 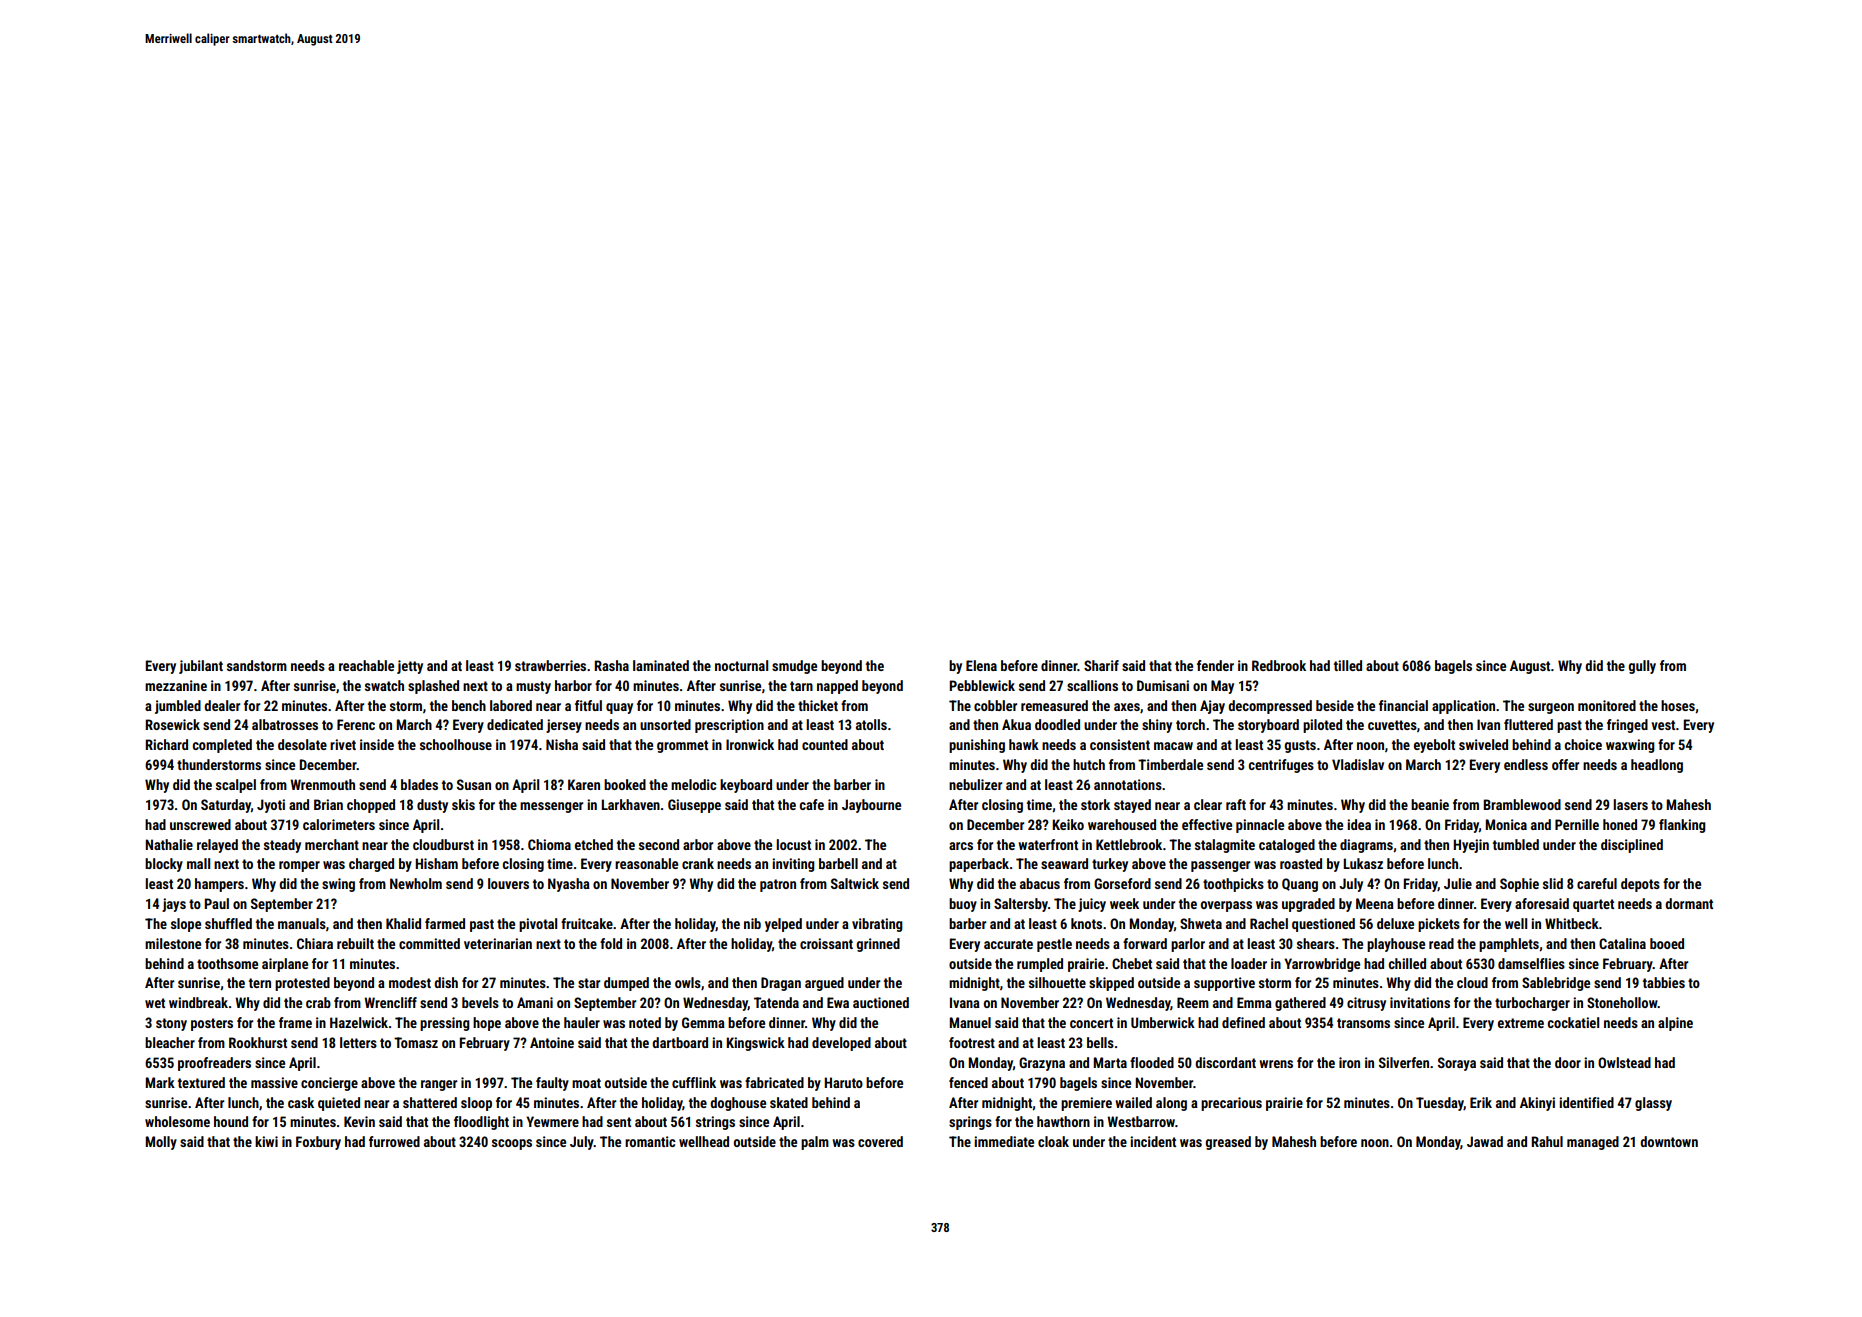 I want to click on inside, so click(x=377, y=744).
